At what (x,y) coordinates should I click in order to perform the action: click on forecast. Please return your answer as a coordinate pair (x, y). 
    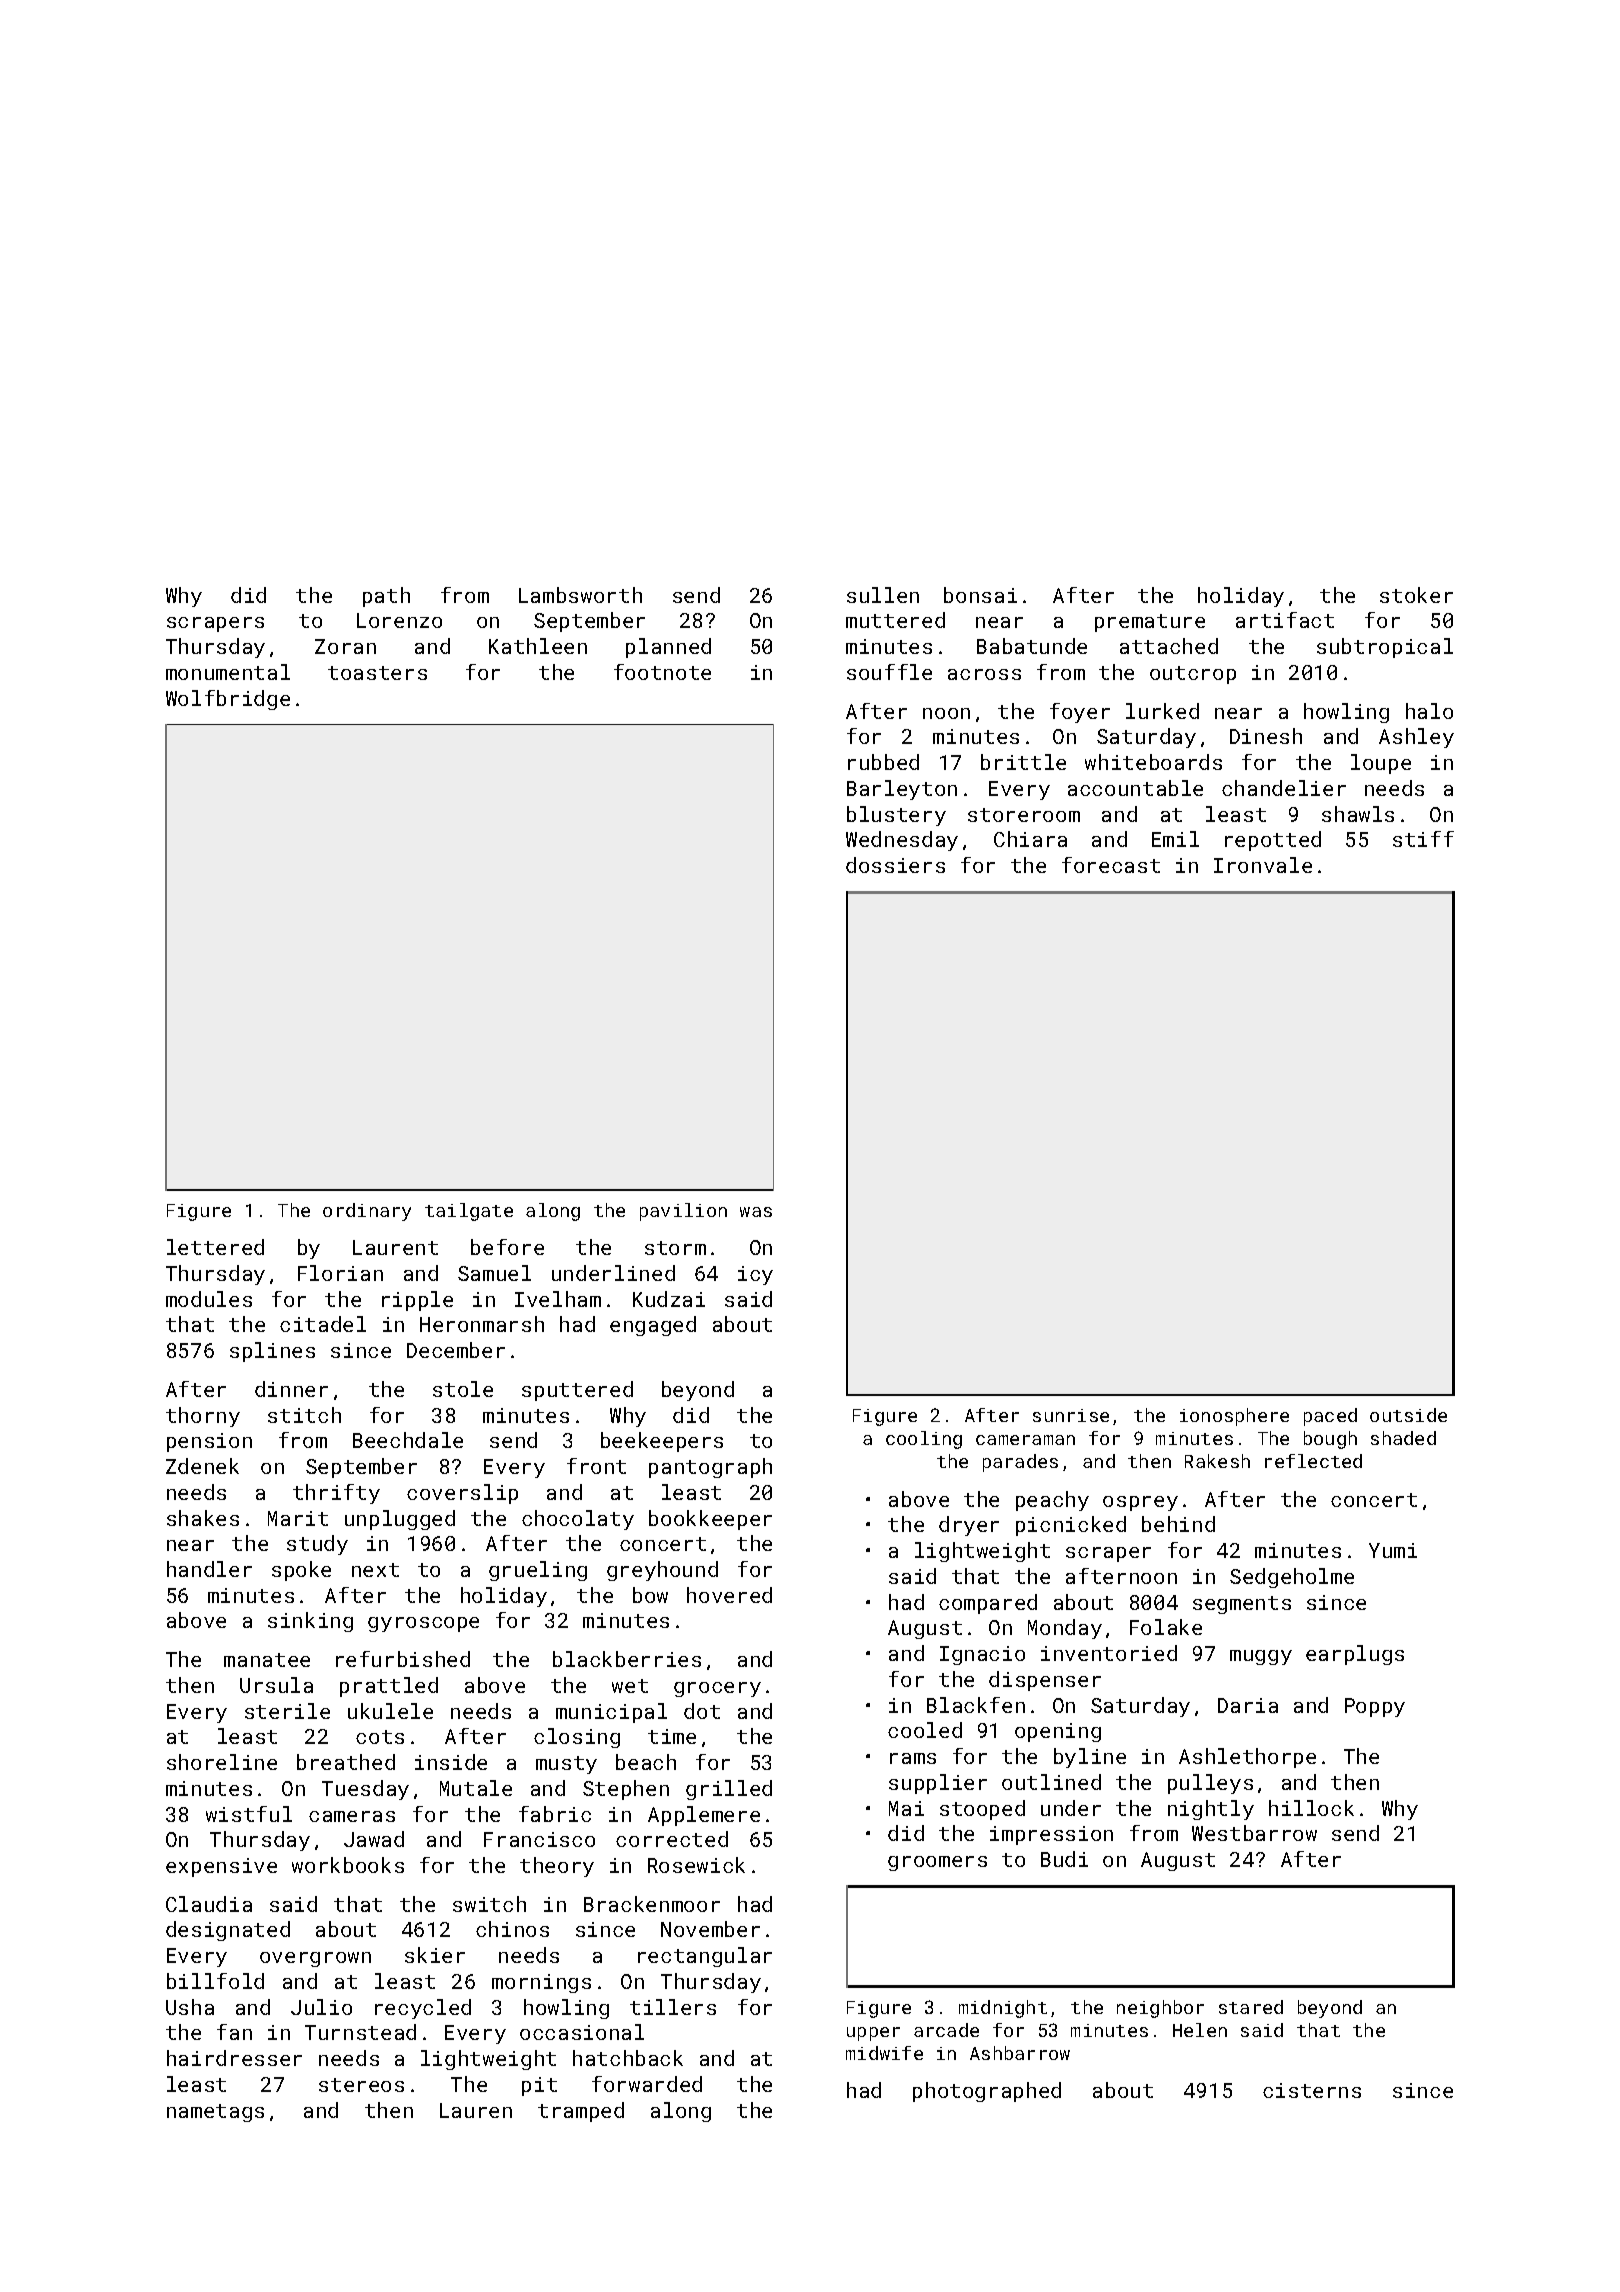
    Looking at the image, I should click on (1111, 865).
